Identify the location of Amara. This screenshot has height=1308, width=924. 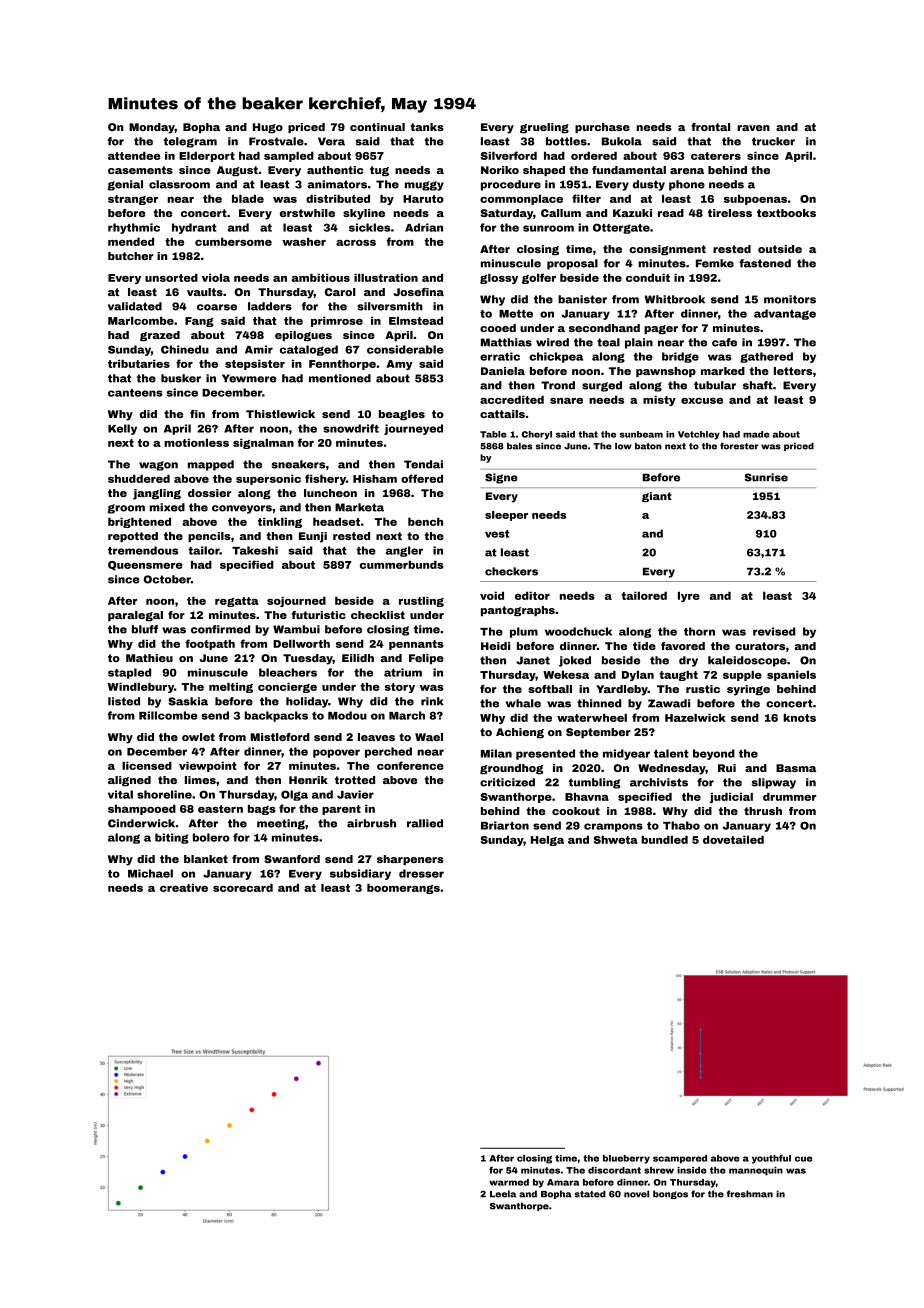
(563, 1182).
